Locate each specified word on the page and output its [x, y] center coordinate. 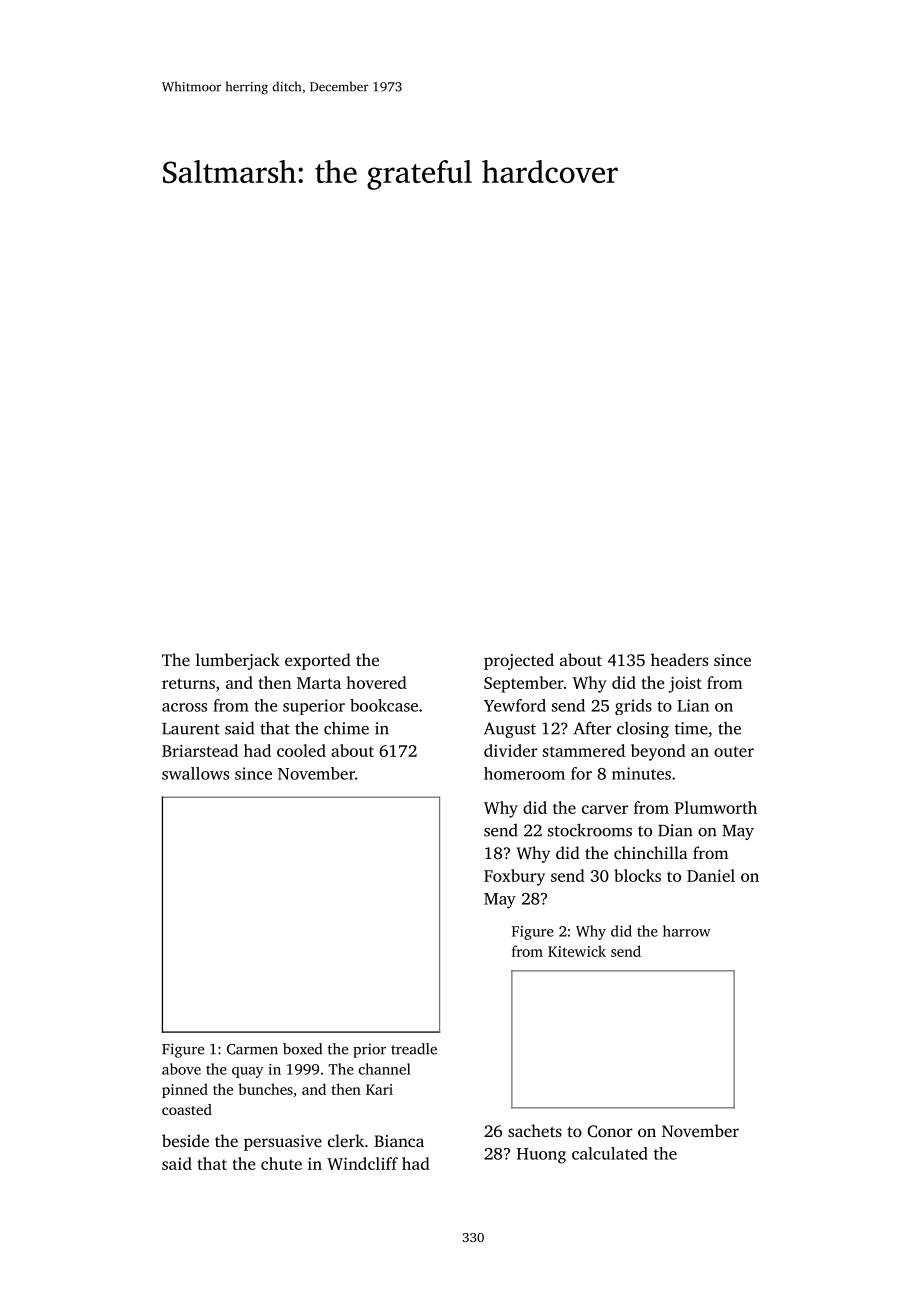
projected [519, 661]
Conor [610, 1131]
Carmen [252, 1049]
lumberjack [238, 661]
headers [679, 659]
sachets [535, 1130]
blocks [637, 875]
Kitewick [577, 951]
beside [185, 1140]
